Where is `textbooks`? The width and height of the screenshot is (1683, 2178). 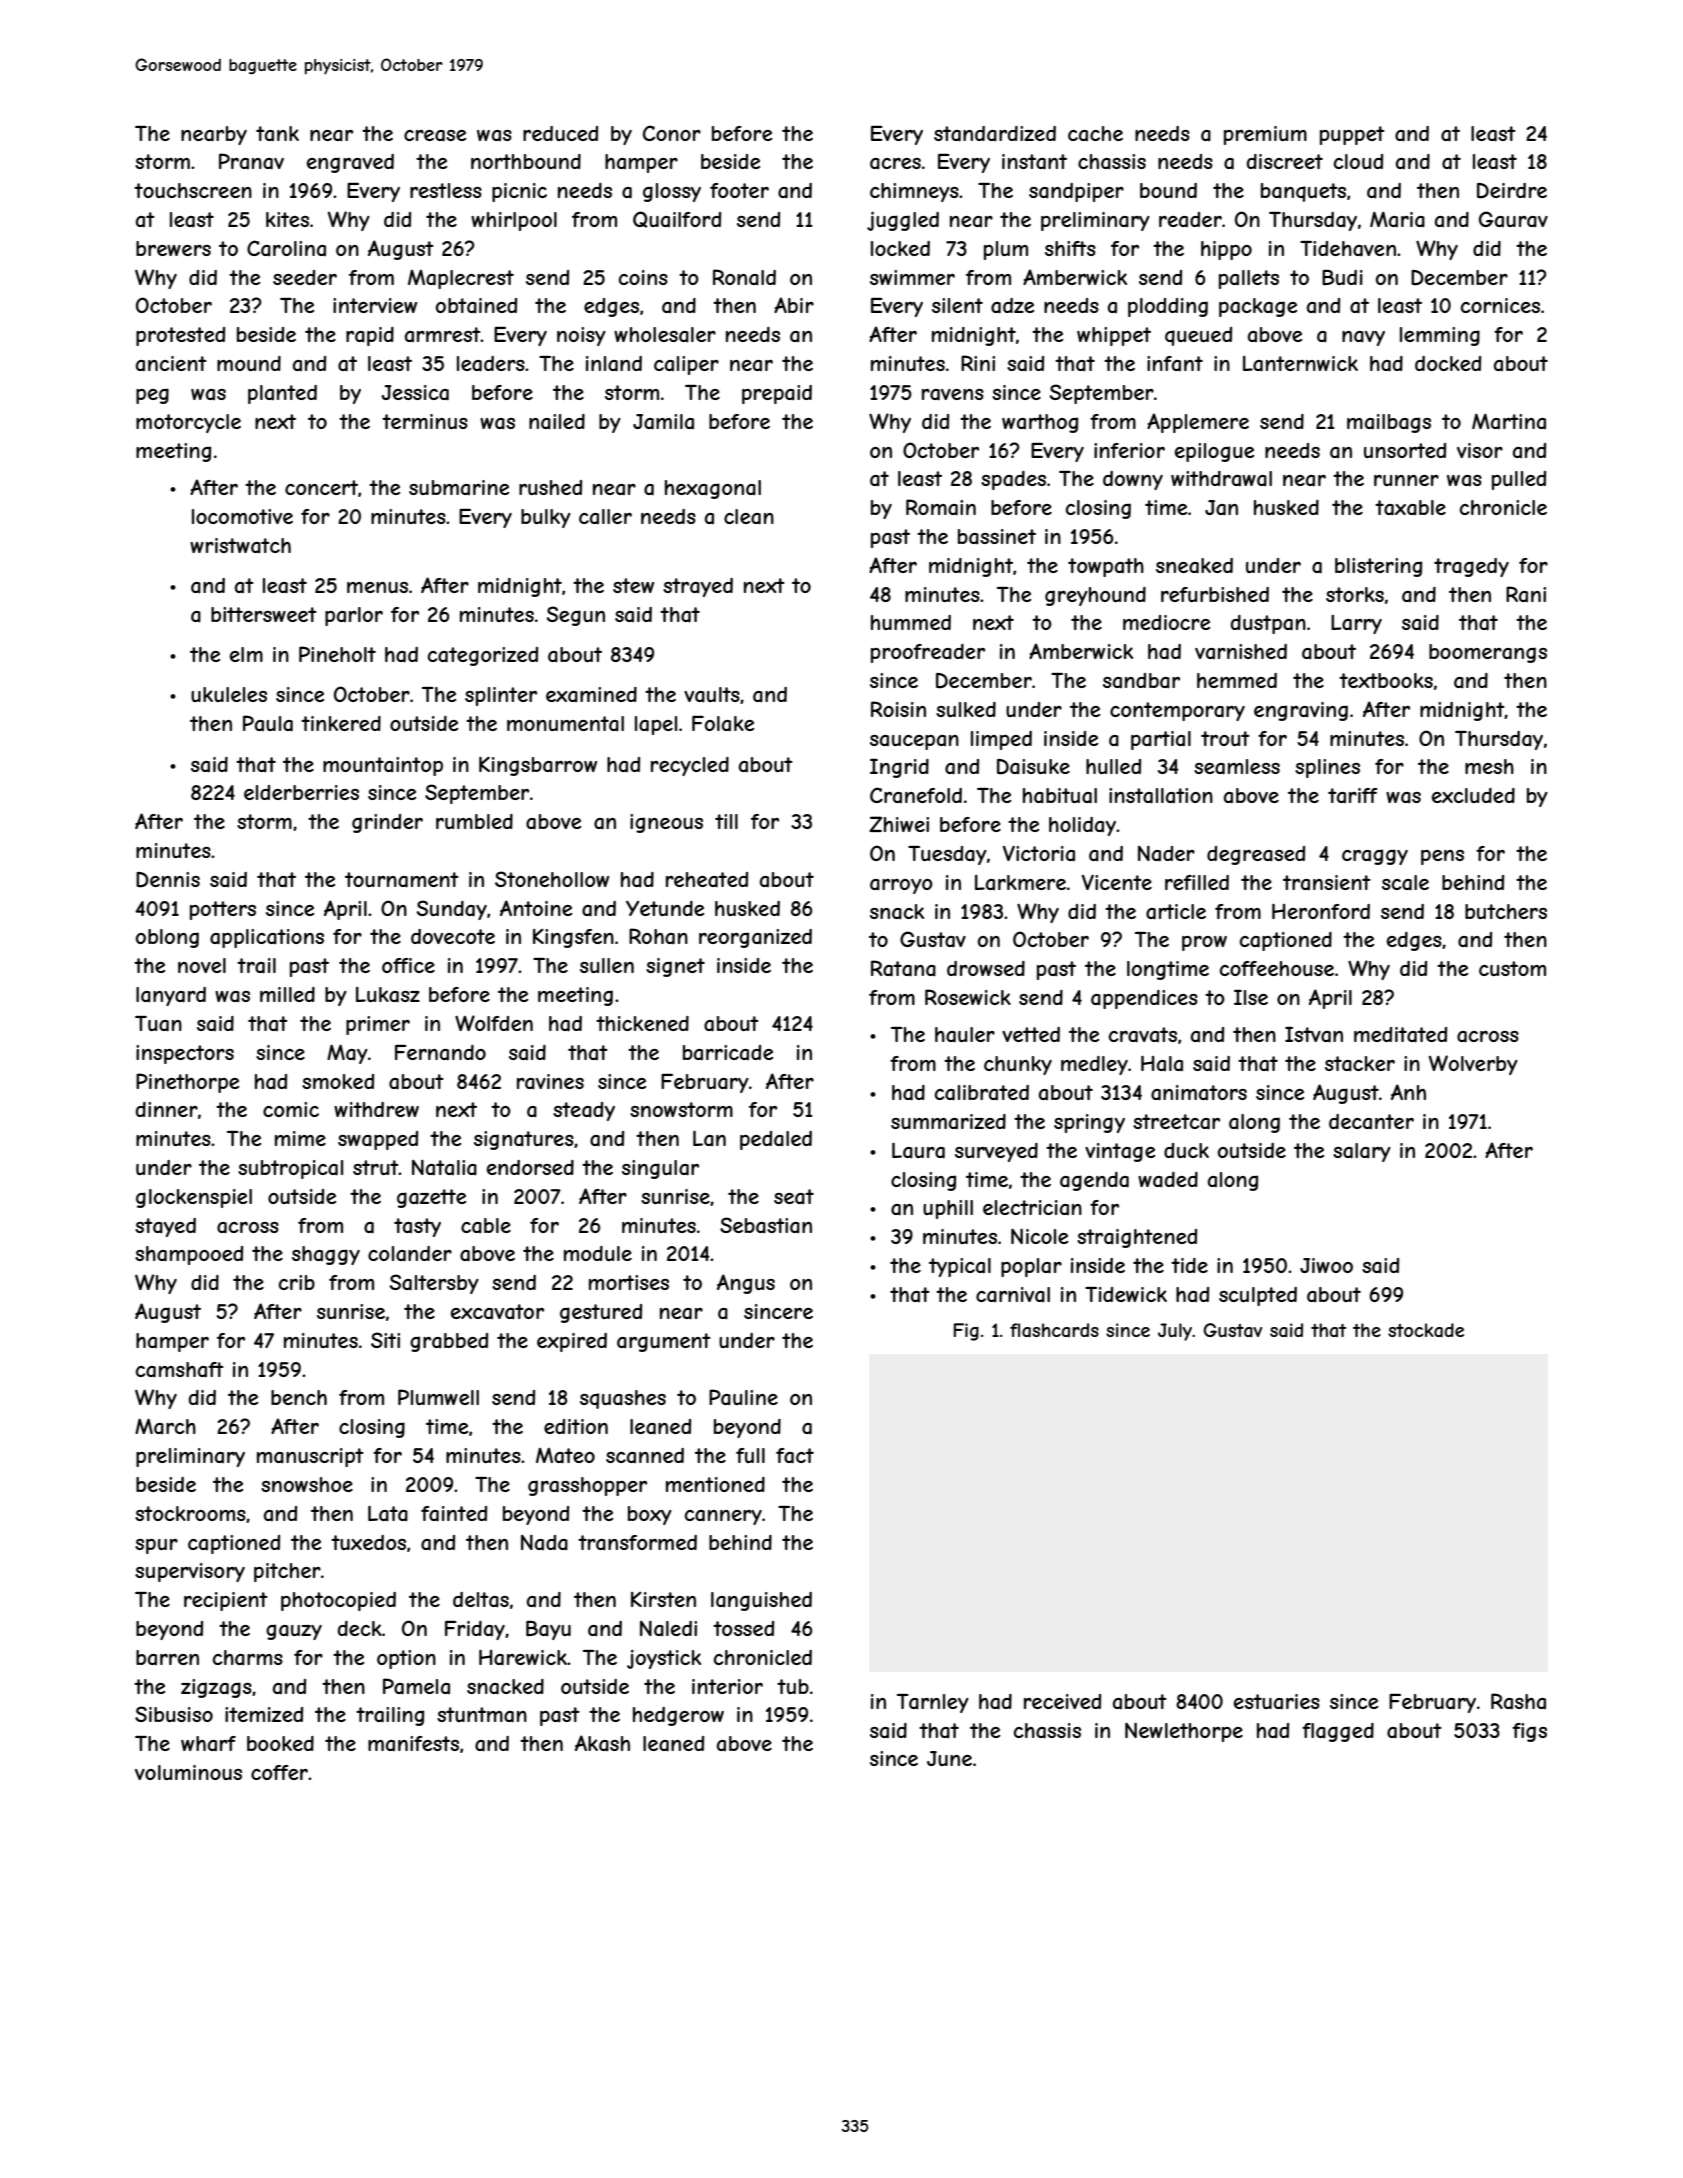
textbooks is located at coordinates (1386, 680).
